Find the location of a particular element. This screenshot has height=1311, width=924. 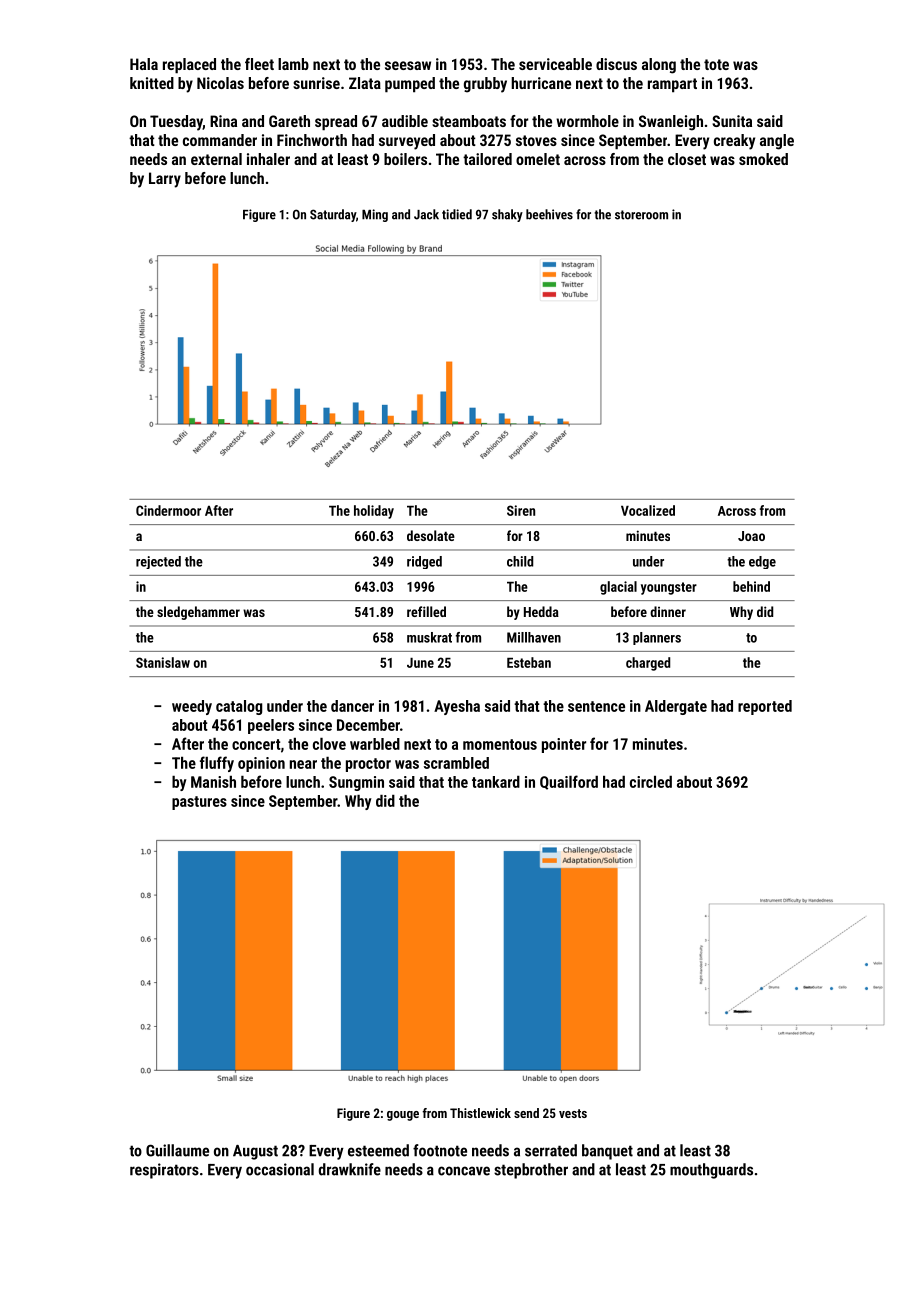

send is located at coordinates (526, 1113).
